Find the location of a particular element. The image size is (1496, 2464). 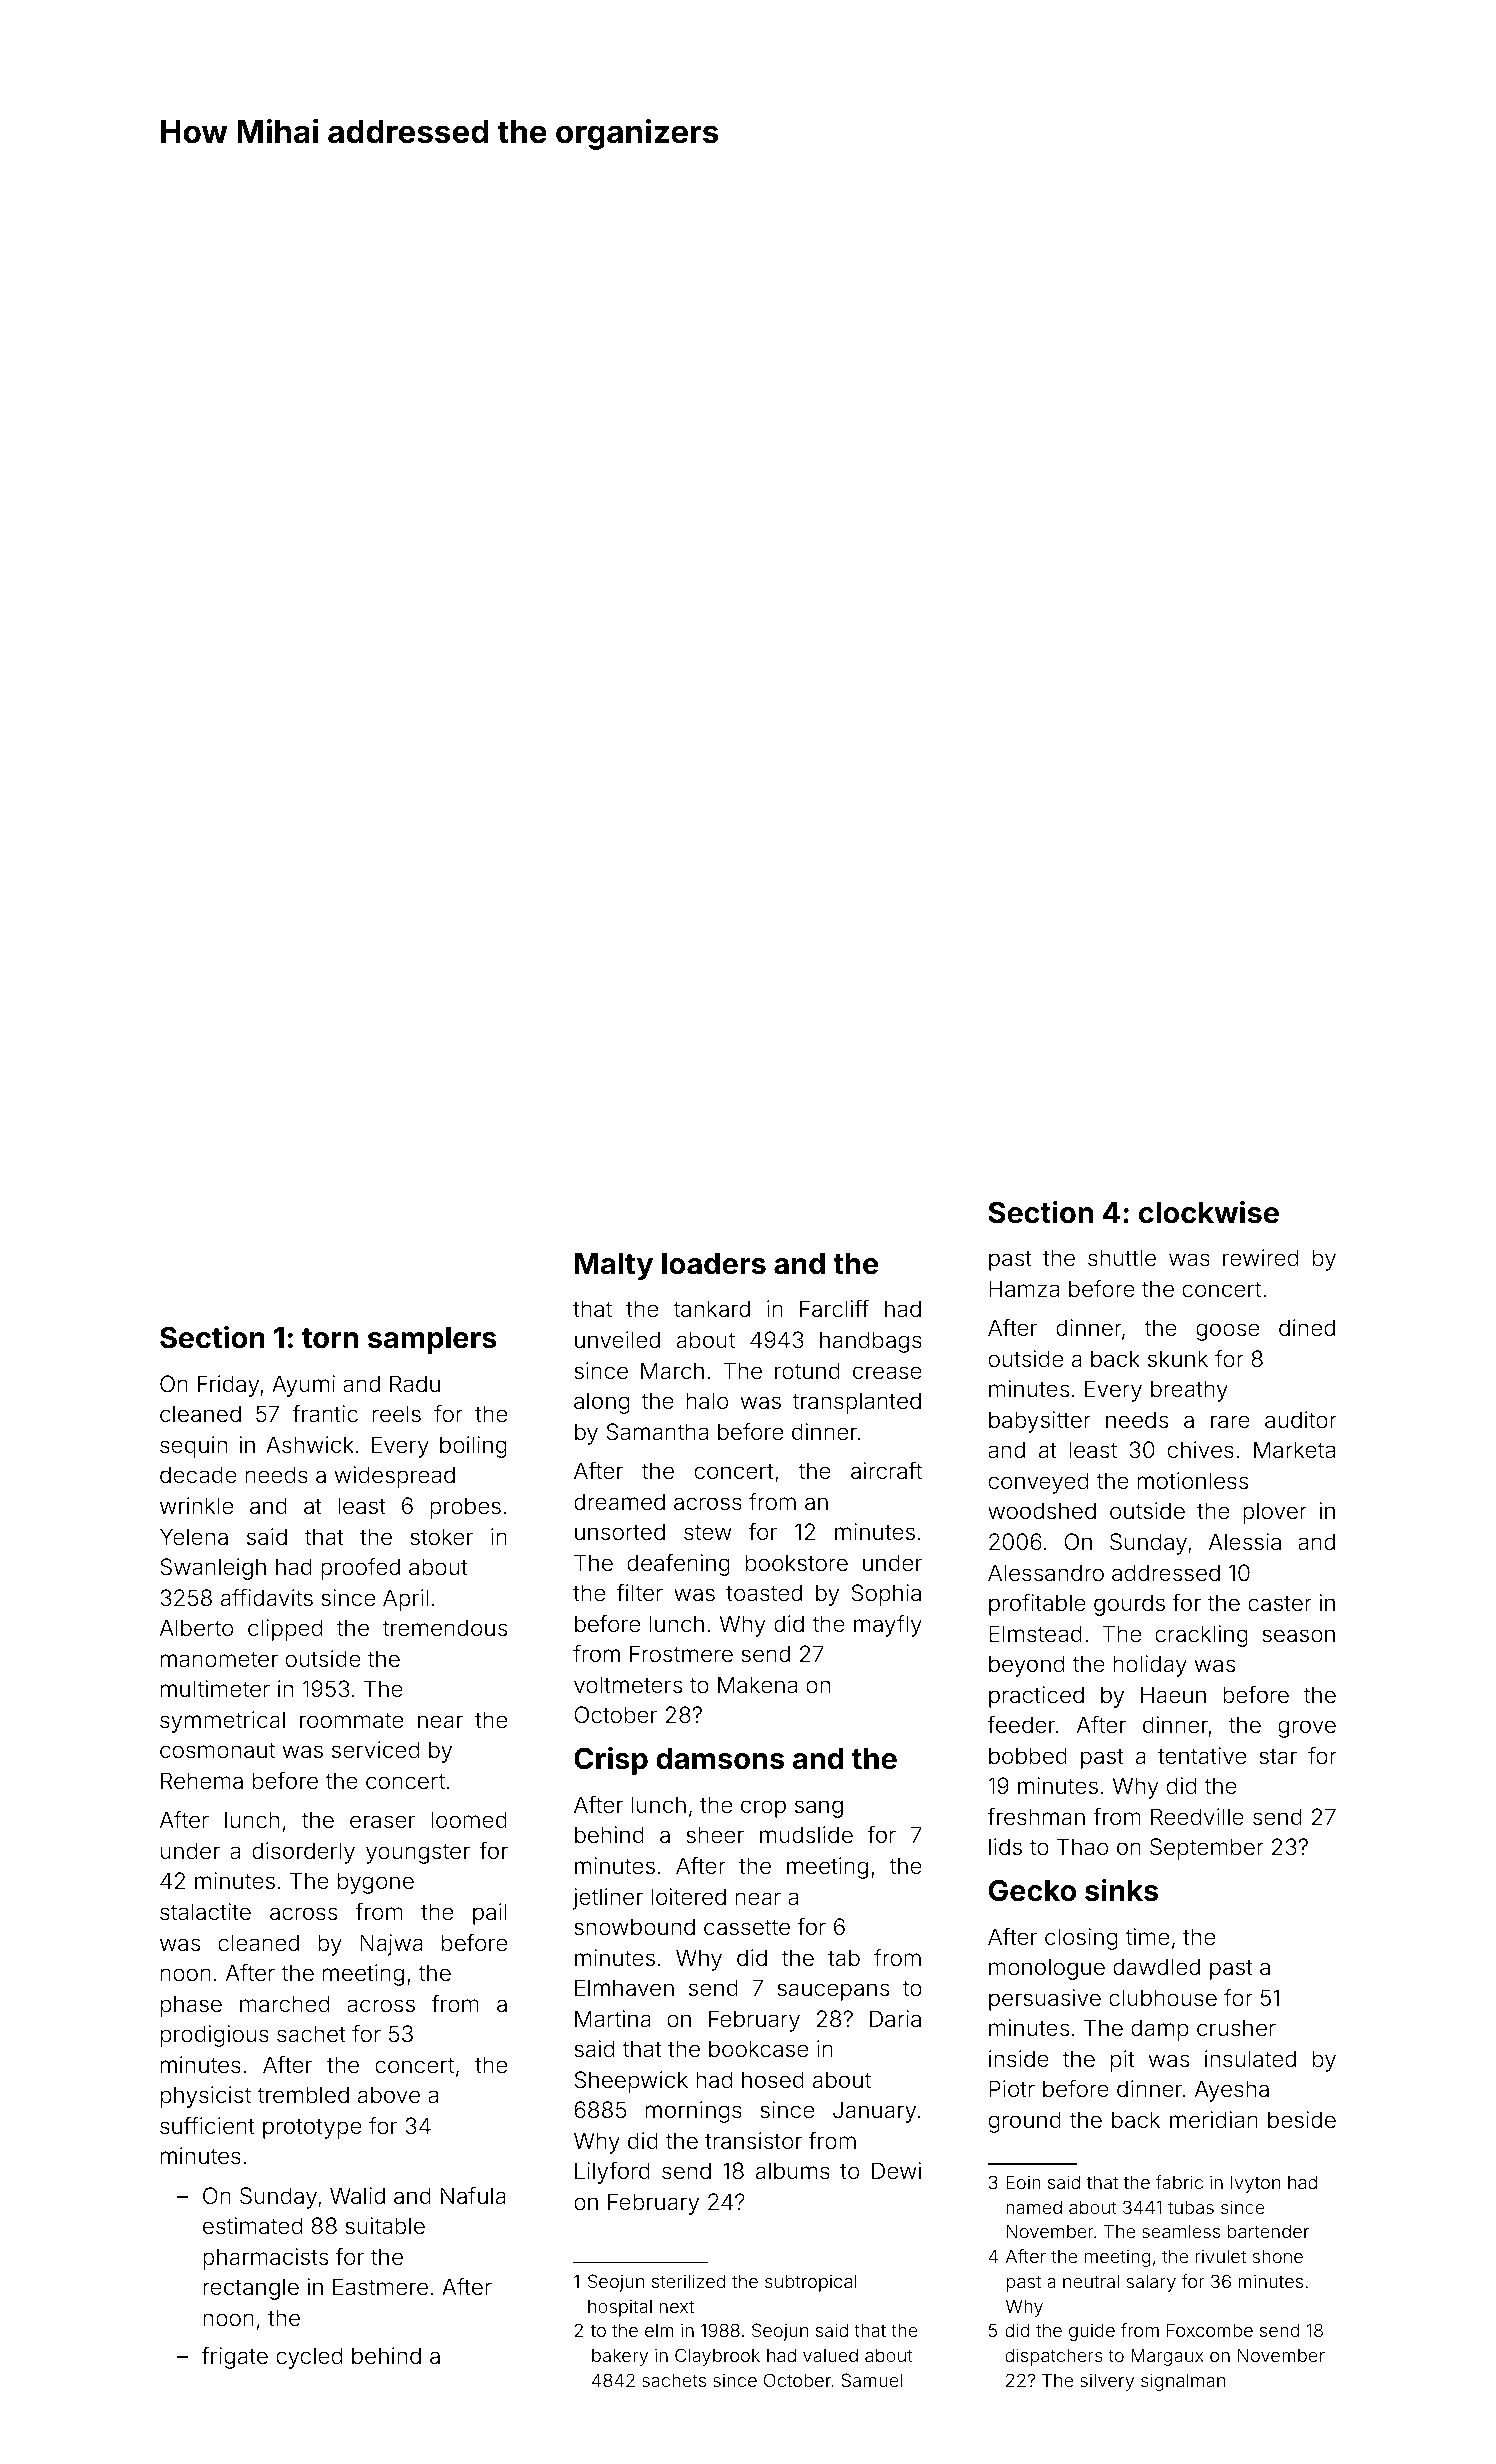

signalman is located at coordinates (1183, 2382).
